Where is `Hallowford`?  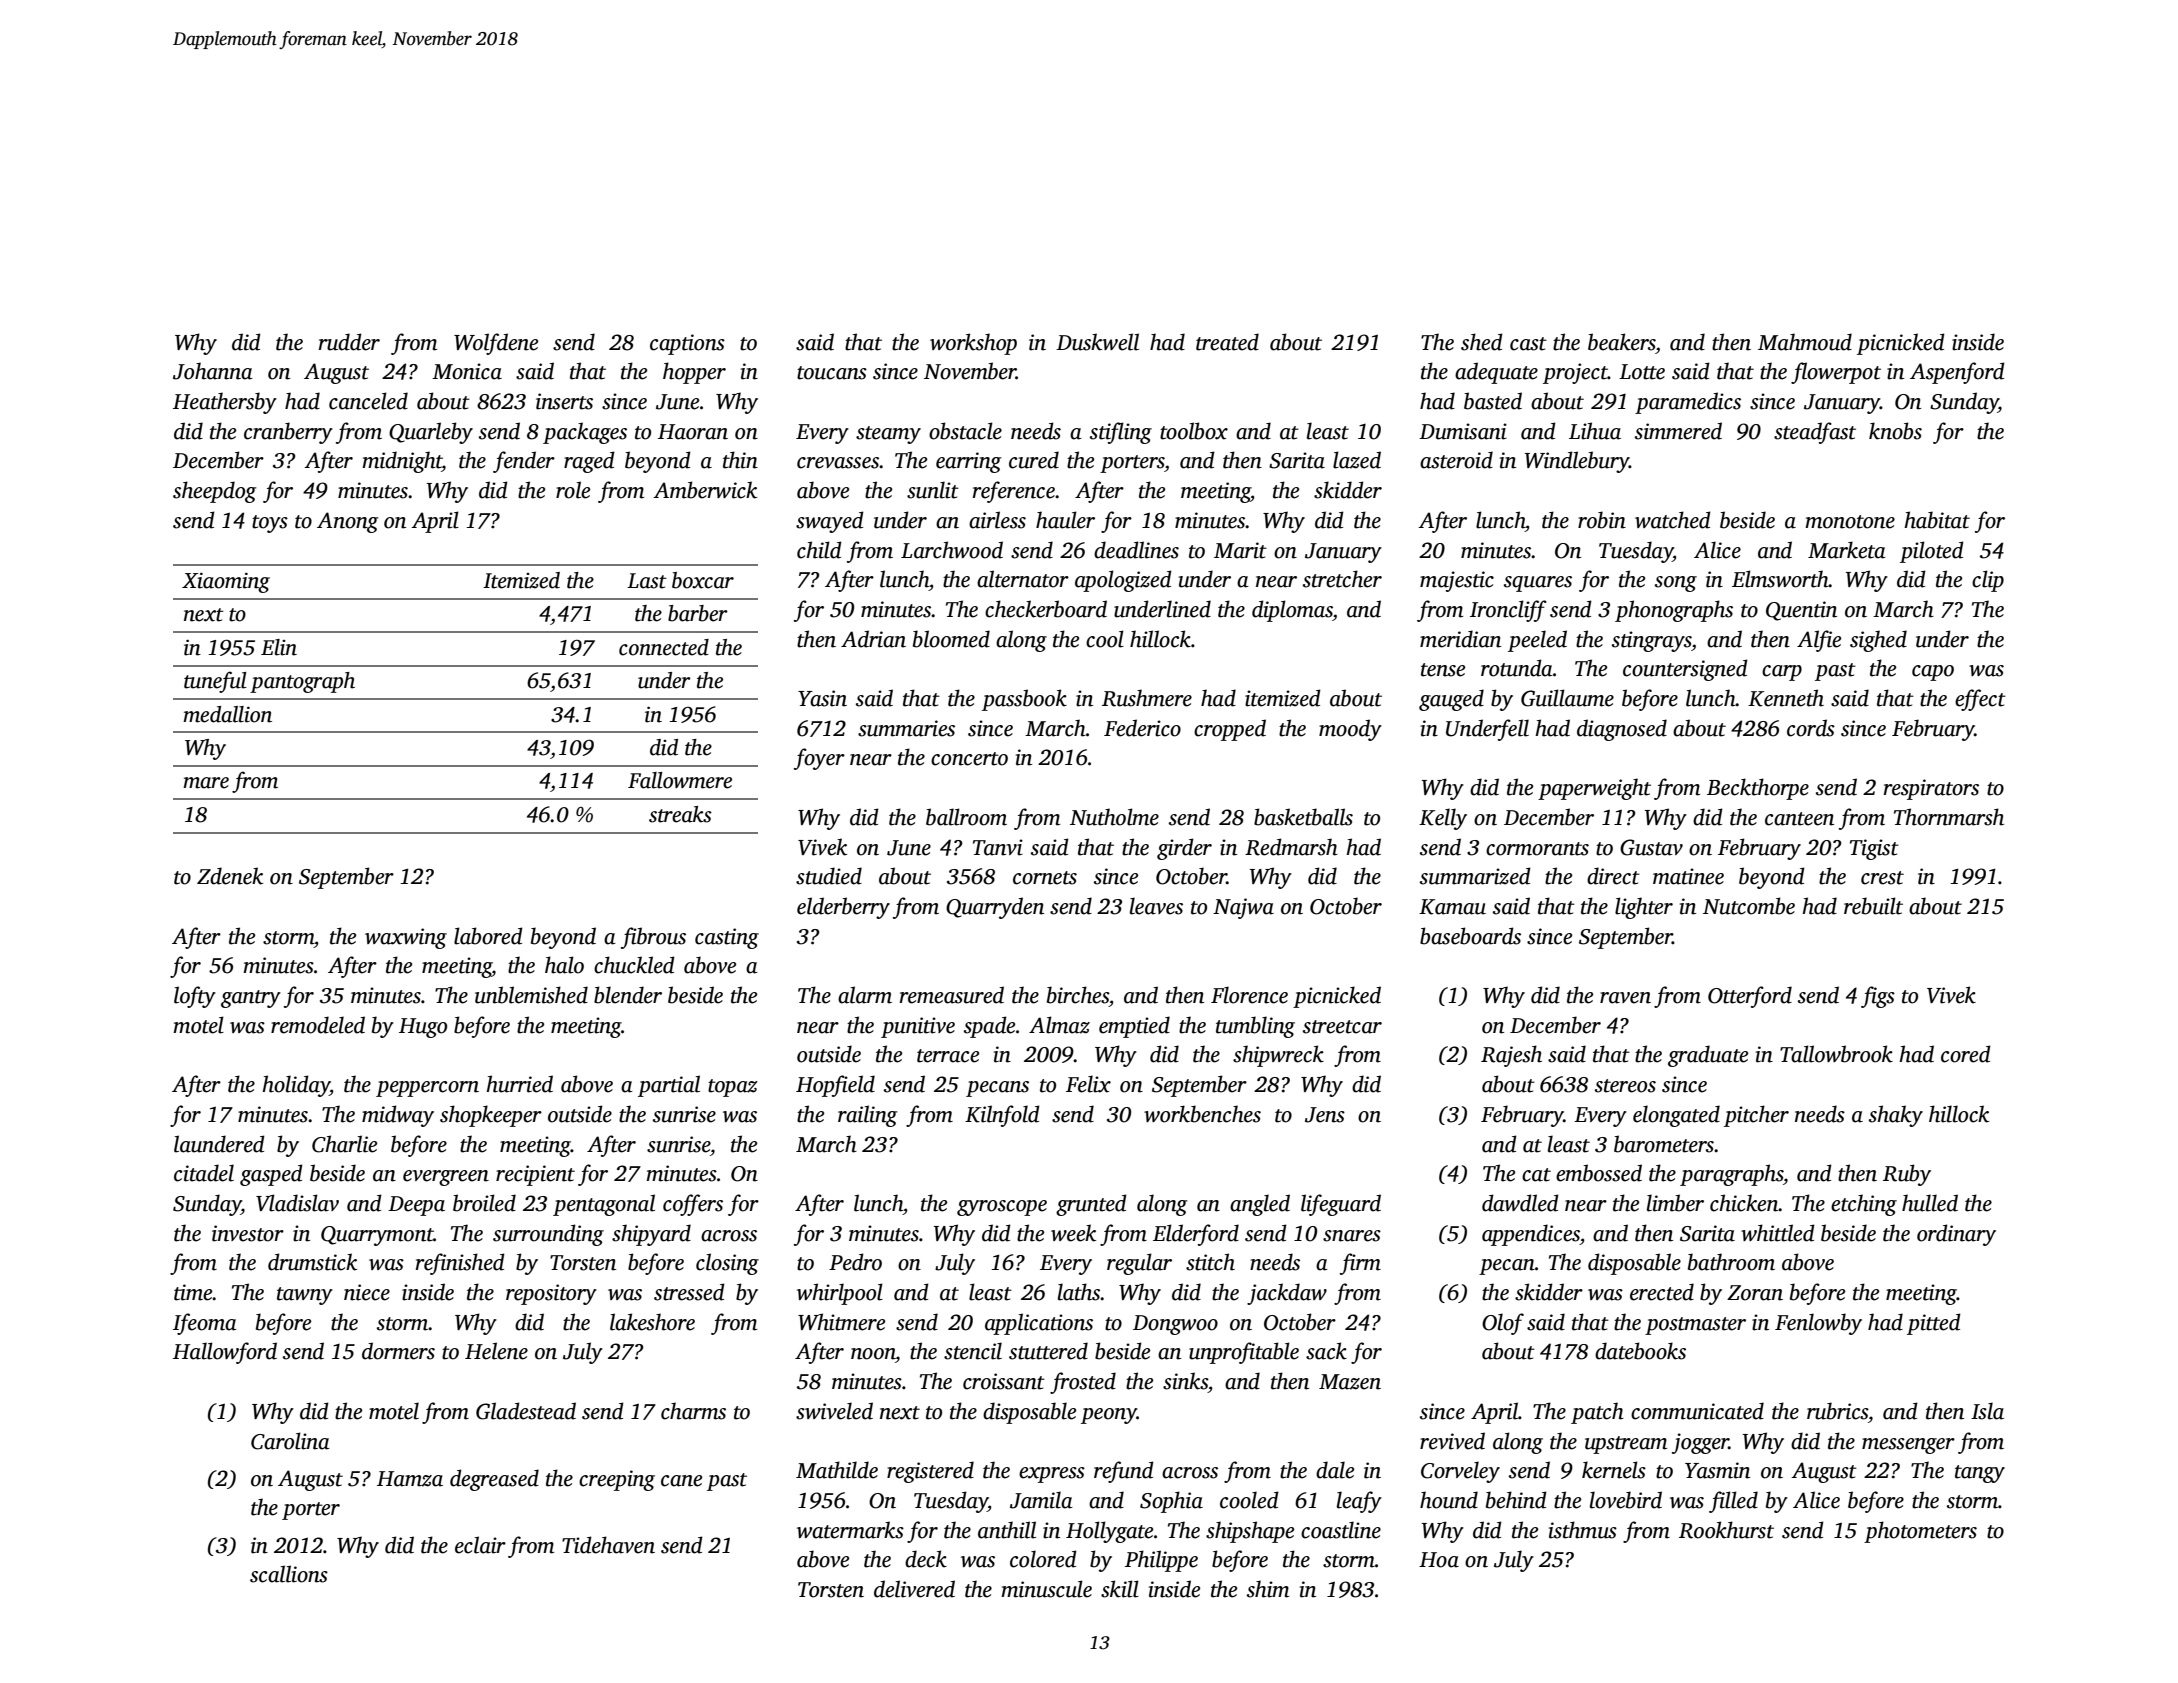 Hallowford is located at coordinates (225, 1353).
